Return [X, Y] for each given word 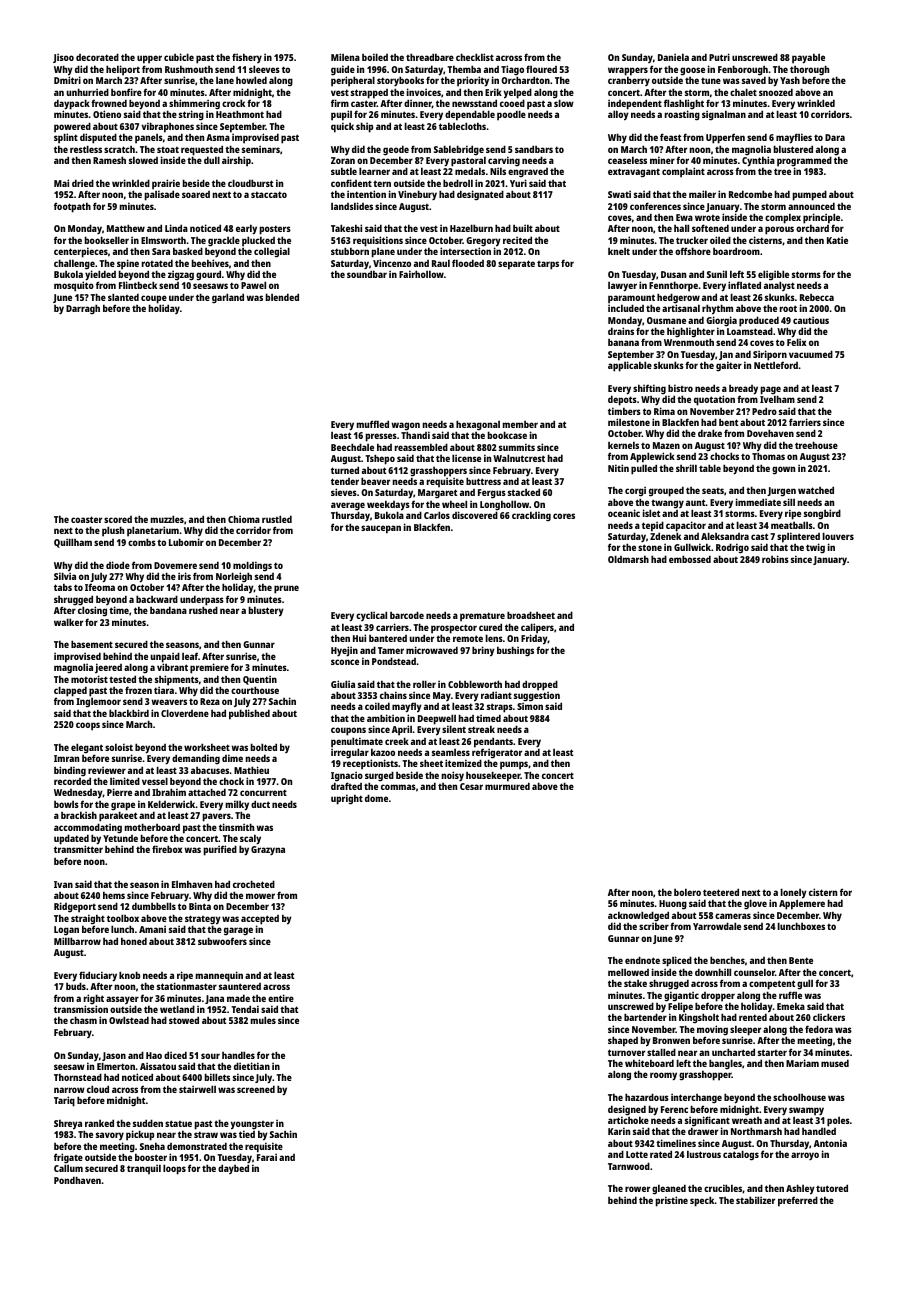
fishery [247, 58]
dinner [418, 103]
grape [123, 807]
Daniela [673, 57]
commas [398, 787]
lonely [794, 893]
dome [376, 798]
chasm [83, 1020]
